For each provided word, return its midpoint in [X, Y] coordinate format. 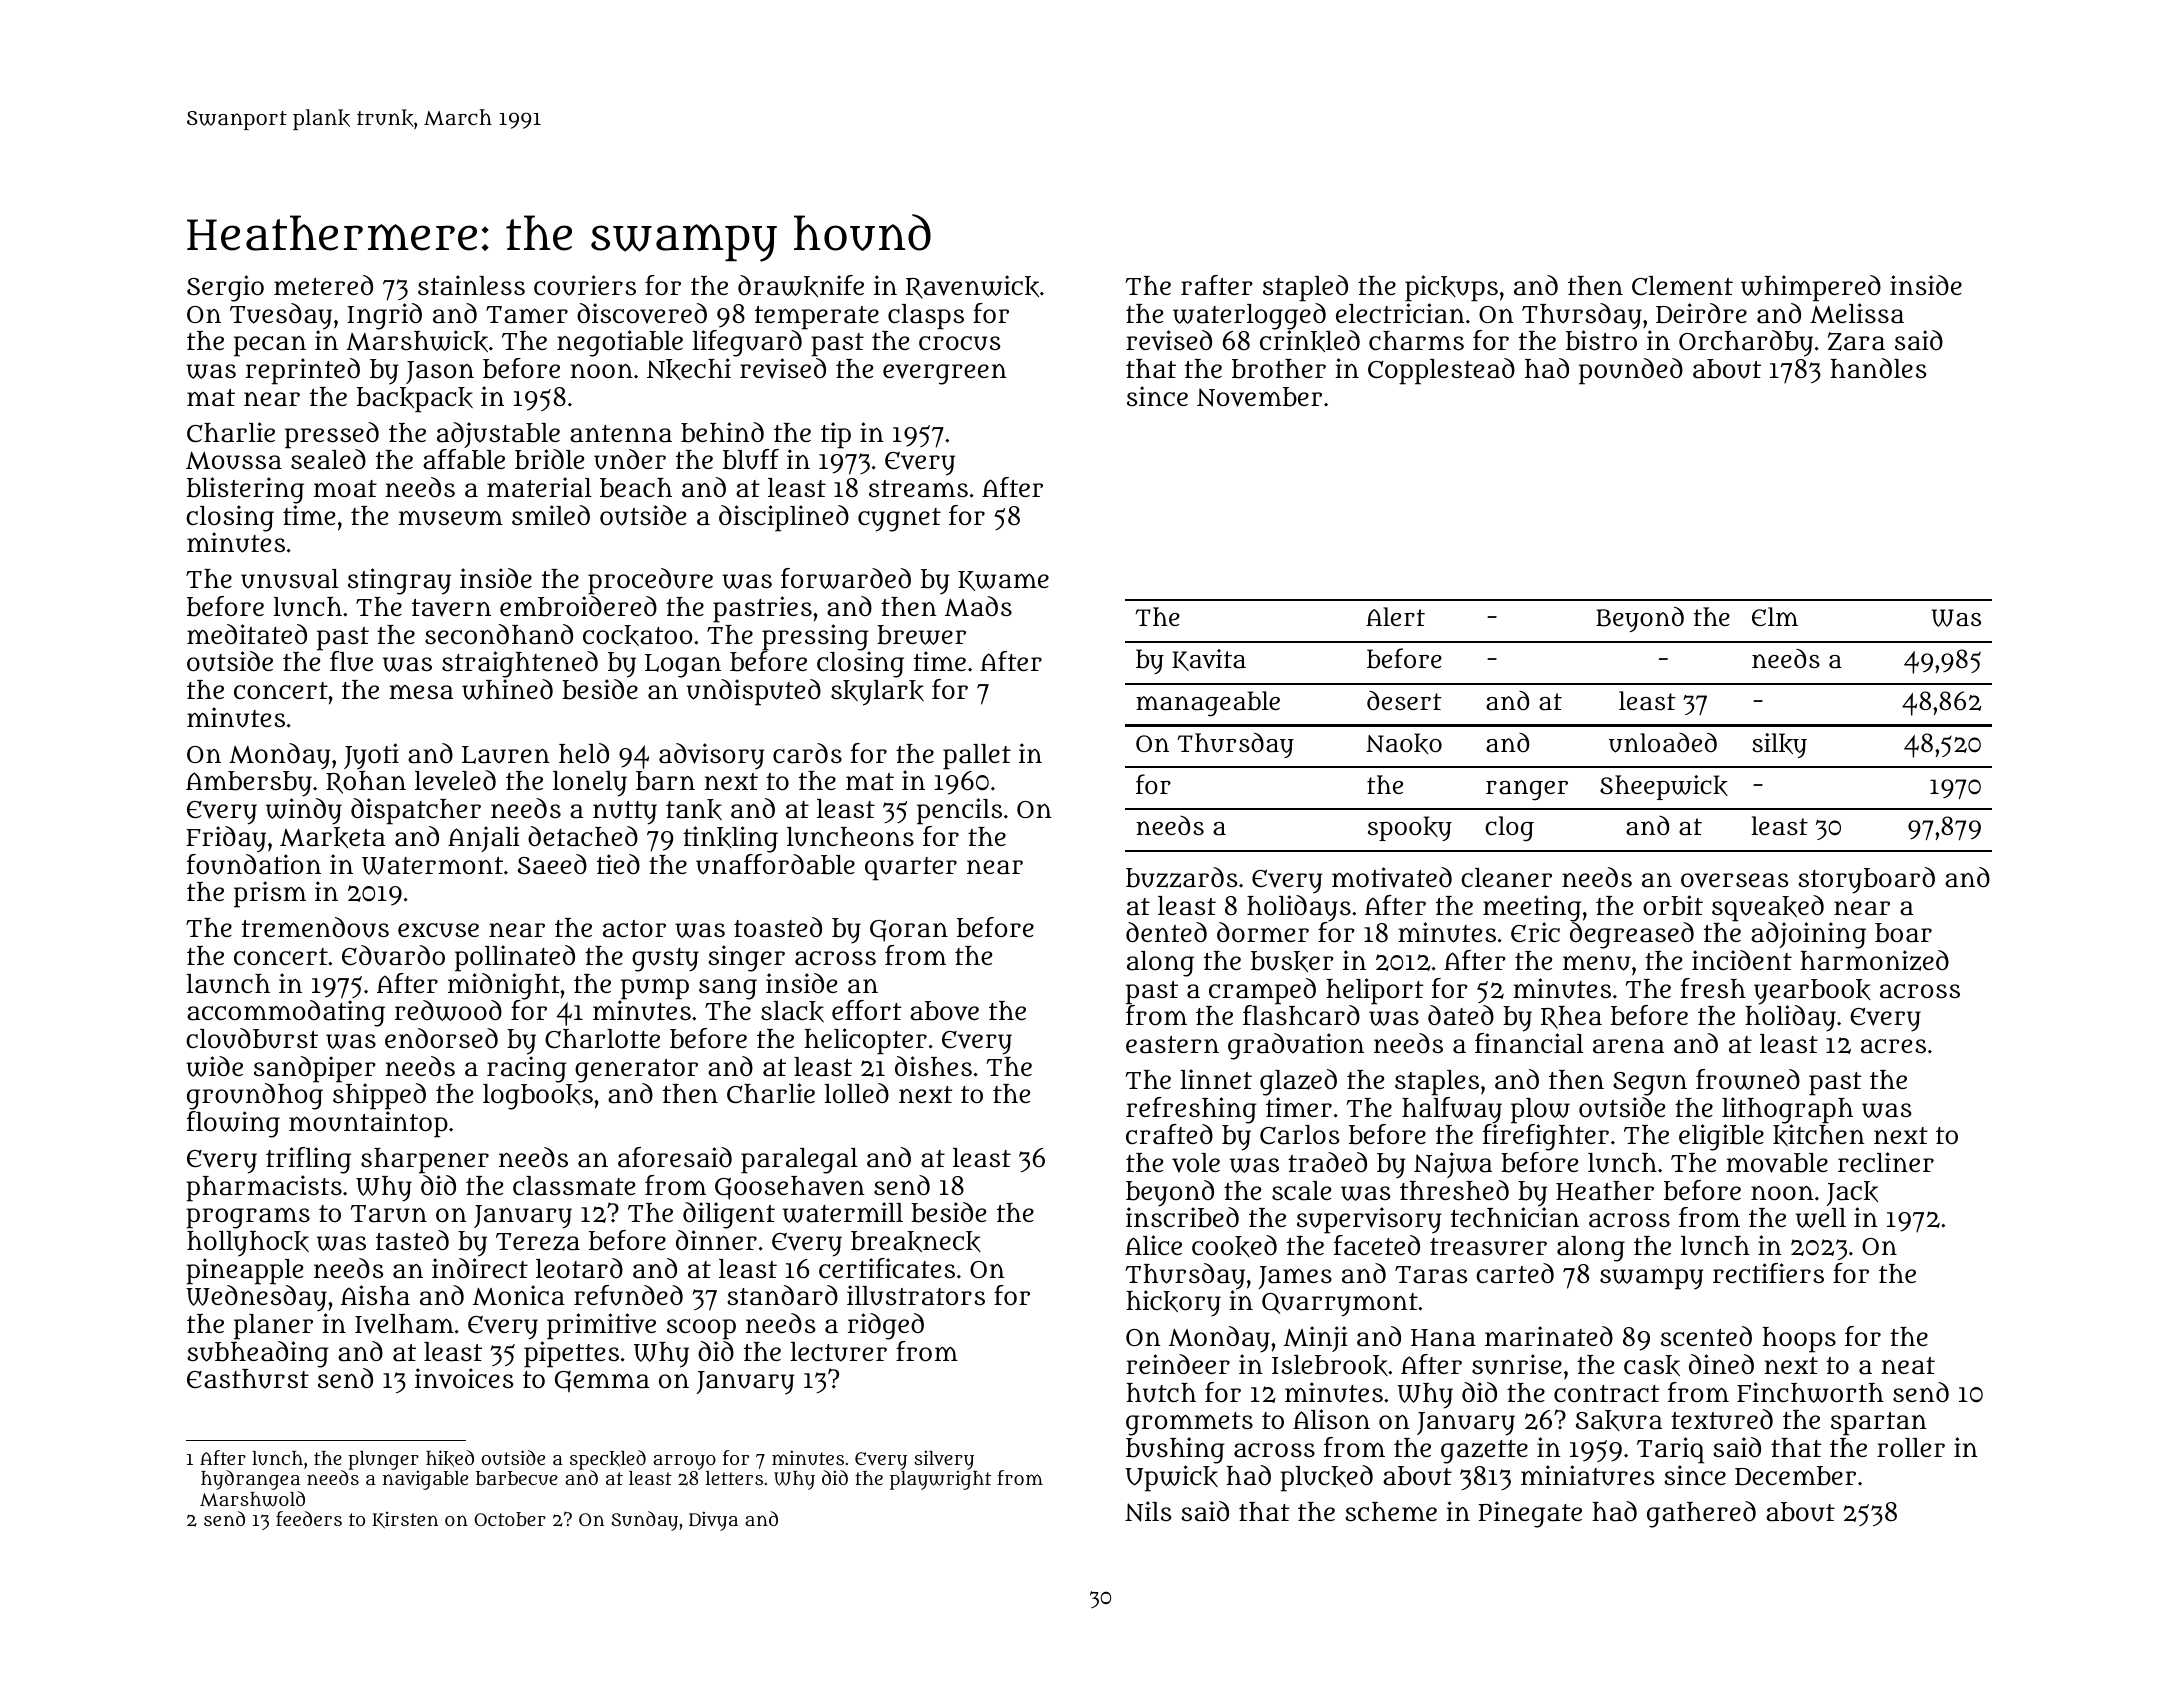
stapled [1305, 288]
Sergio [225, 288]
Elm [1775, 616]
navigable [425, 1480]
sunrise [1517, 1364]
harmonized [1874, 960]
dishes [933, 1066]
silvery [944, 1460]
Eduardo [393, 955]
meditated [247, 634]
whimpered [1811, 288]
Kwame [1003, 581]
